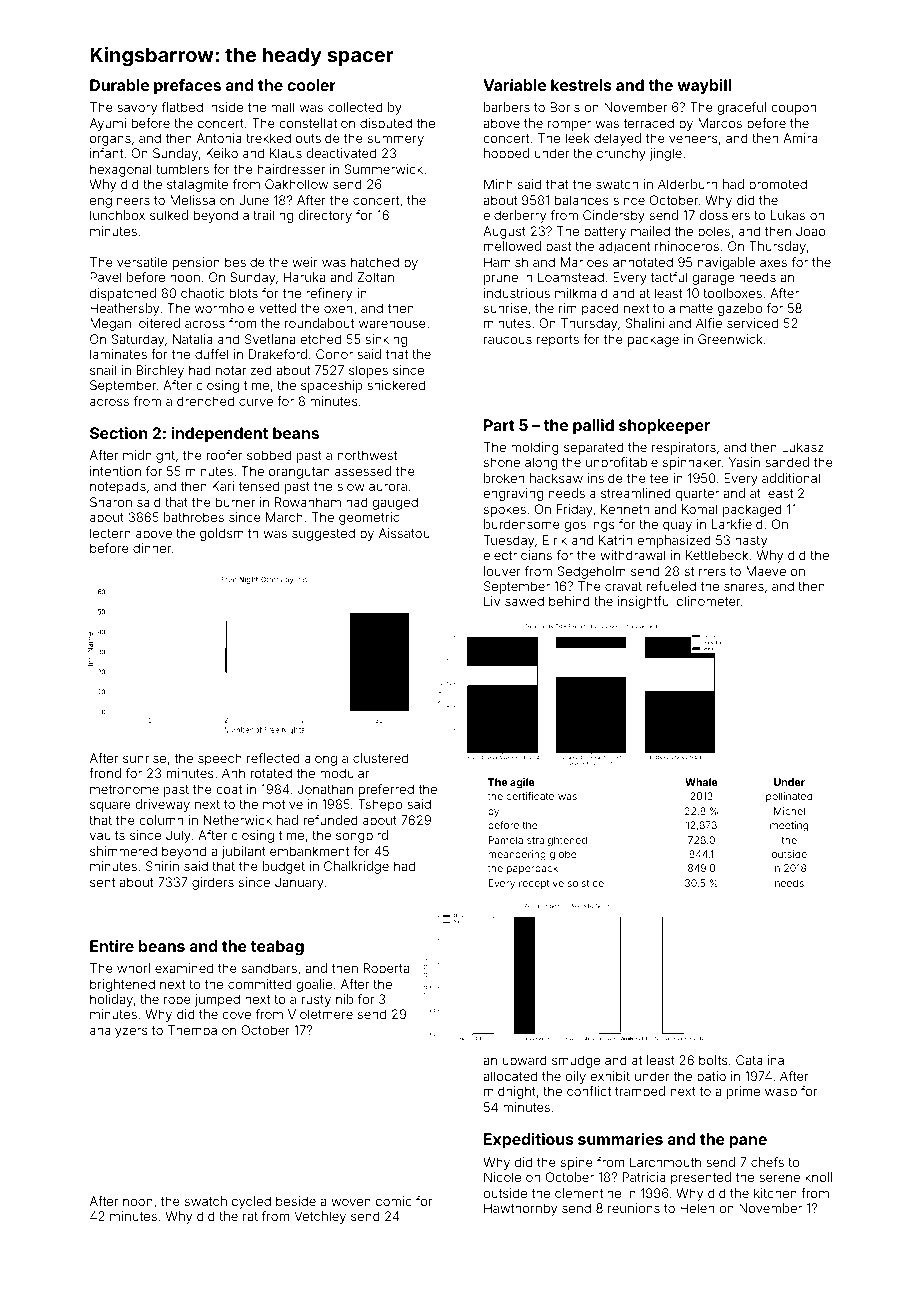  I want to click on Whale, so click(701, 782).
